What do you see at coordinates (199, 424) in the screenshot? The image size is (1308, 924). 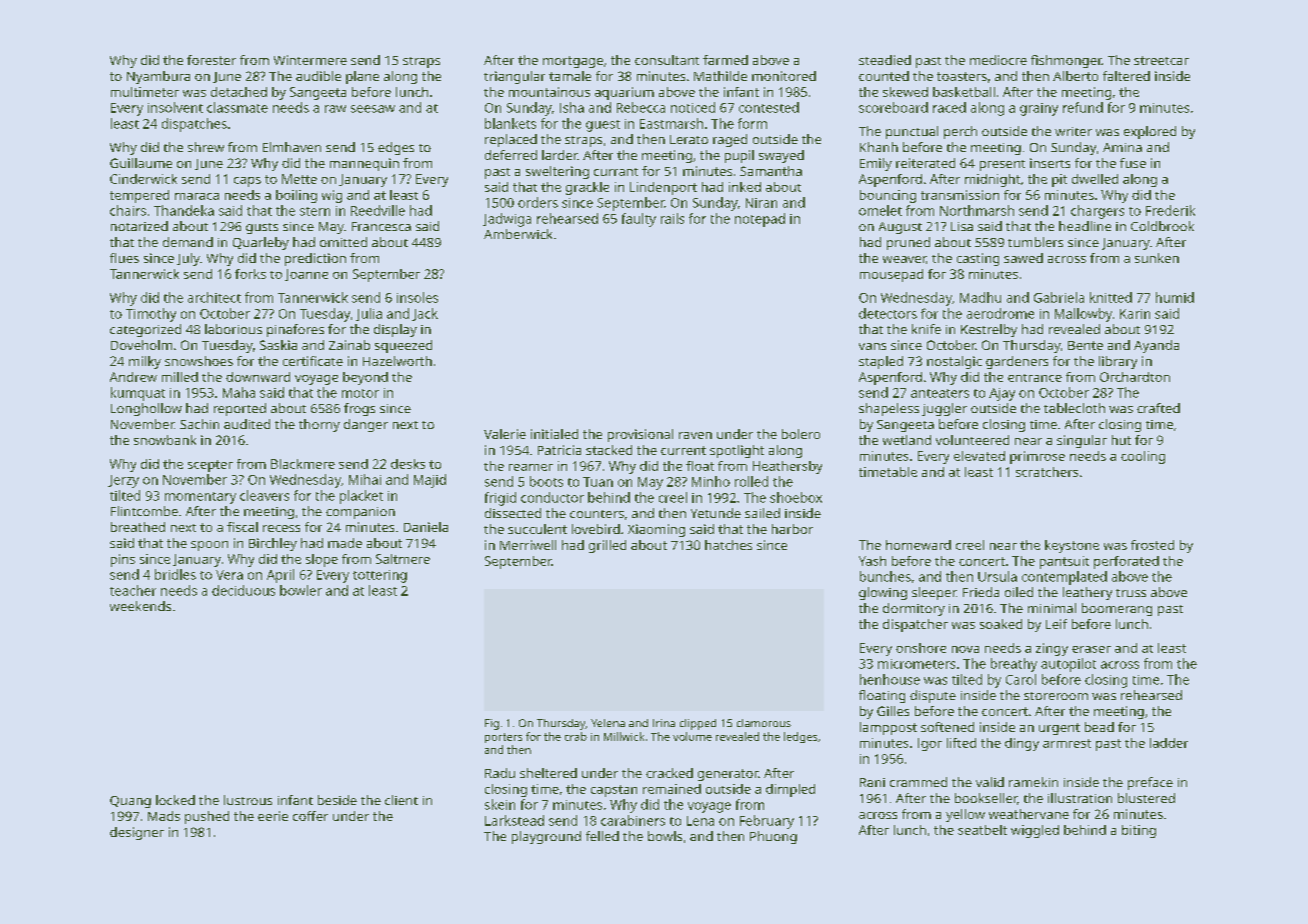 I see `Sachin` at bounding box center [199, 424].
